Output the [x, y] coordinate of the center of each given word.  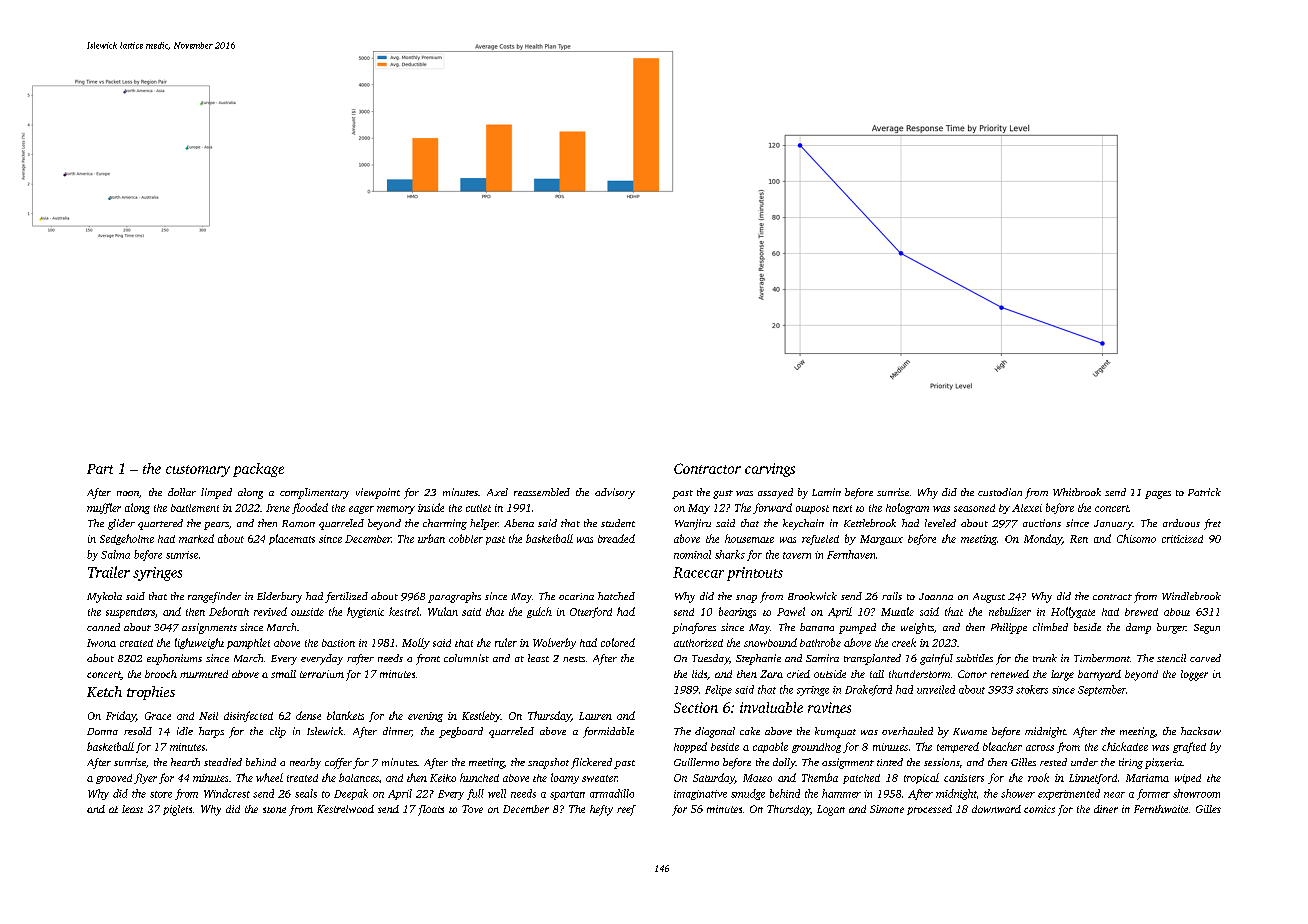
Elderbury [279, 597]
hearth [185, 762]
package [258, 470]
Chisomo [1136, 538]
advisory [615, 493]
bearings [737, 612]
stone [274, 810]
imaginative [700, 795]
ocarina [576, 596]
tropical [921, 778]
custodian [1000, 492]
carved [1205, 658]
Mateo [757, 778]
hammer [841, 793]
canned [103, 627]
